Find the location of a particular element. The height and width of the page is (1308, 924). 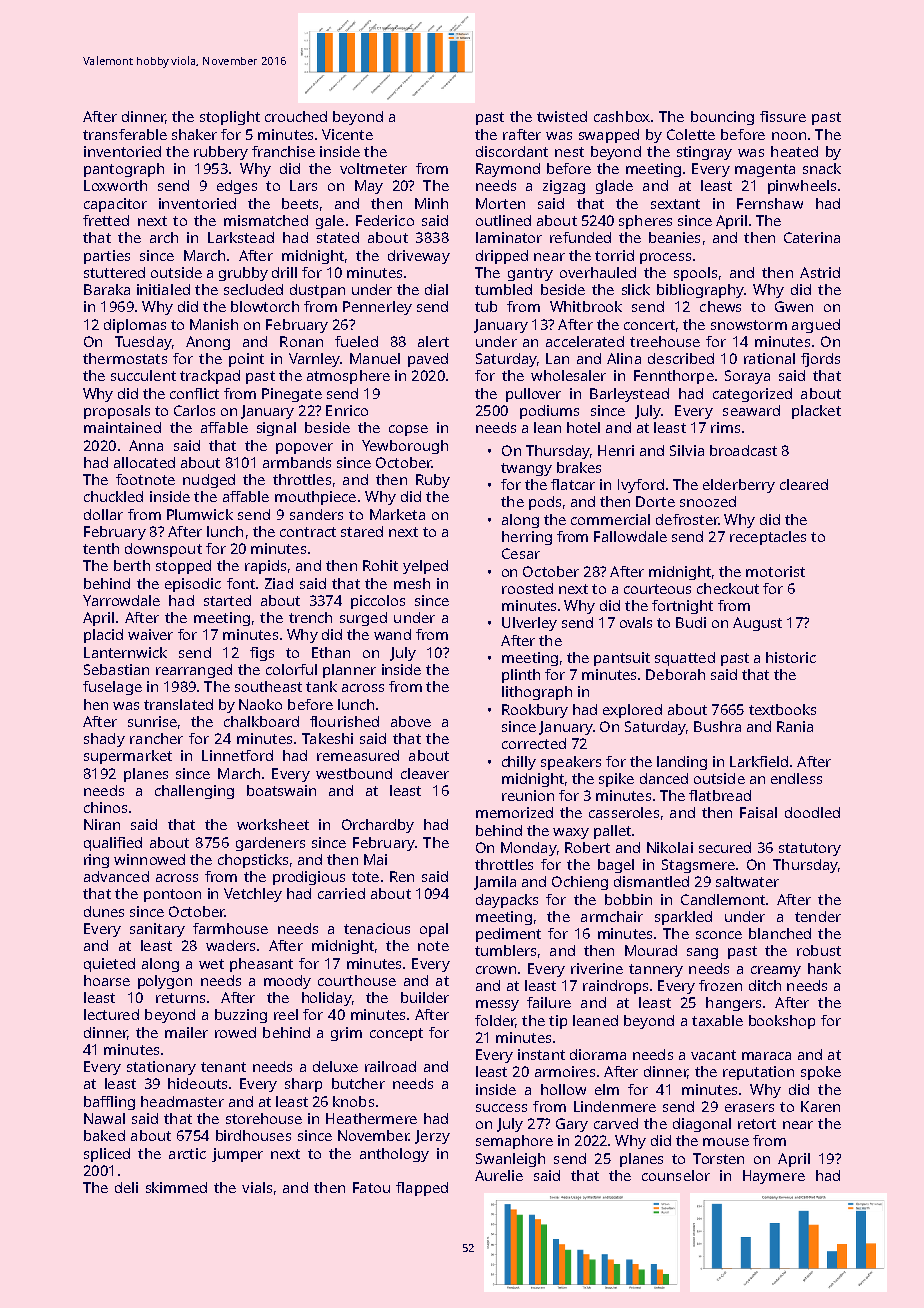

trench is located at coordinates (310, 617).
